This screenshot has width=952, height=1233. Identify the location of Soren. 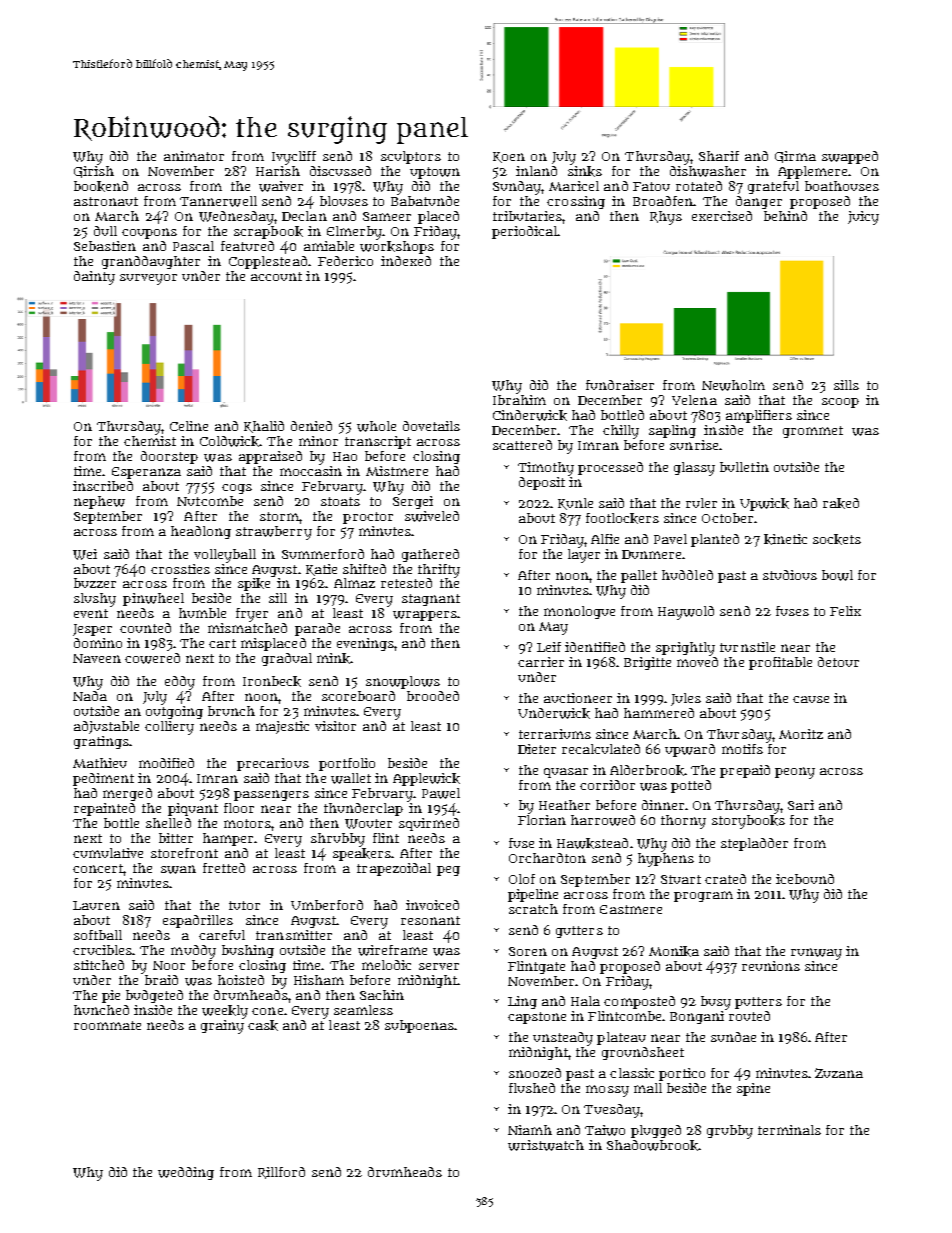
(528, 951).
